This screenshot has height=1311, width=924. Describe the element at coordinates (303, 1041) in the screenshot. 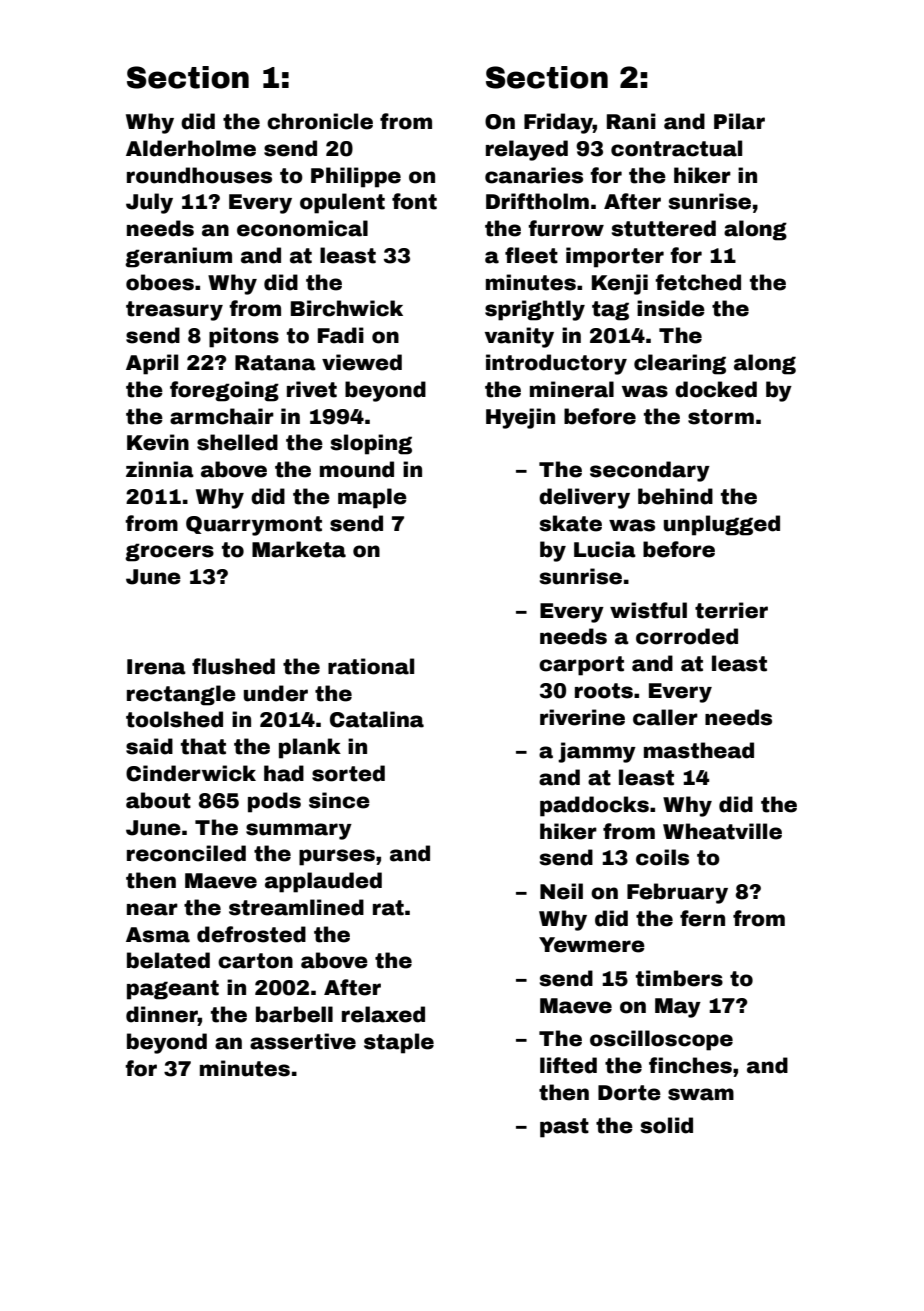

I see `assertive` at that location.
